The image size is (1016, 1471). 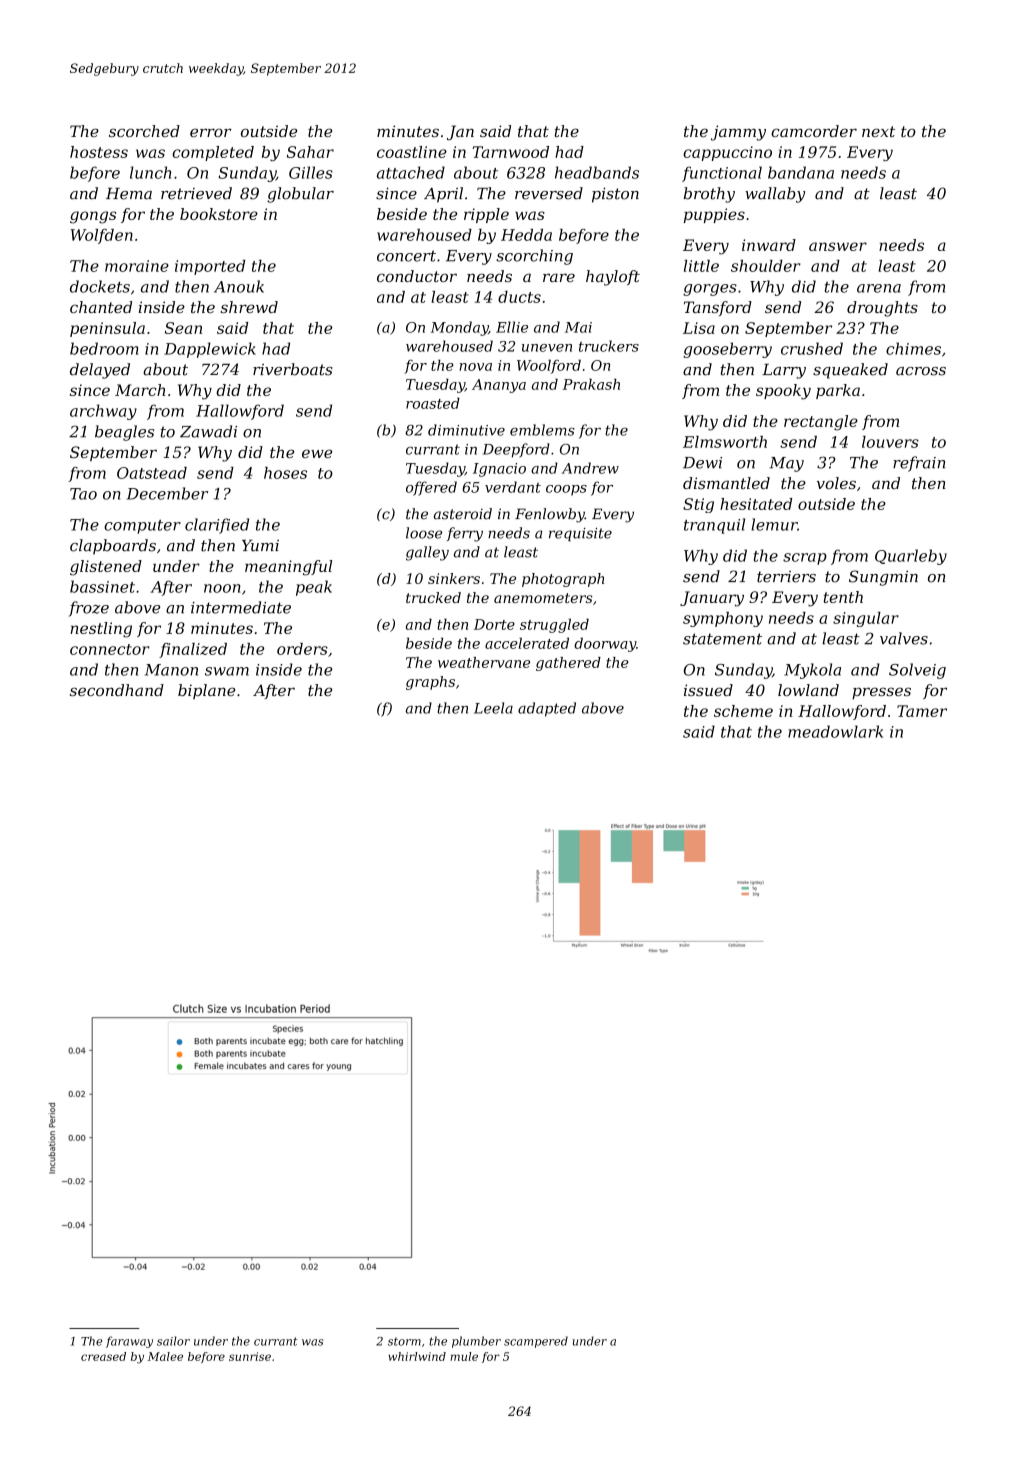 What do you see at coordinates (549, 193) in the document?
I see `reversed` at bounding box center [549, 193].
